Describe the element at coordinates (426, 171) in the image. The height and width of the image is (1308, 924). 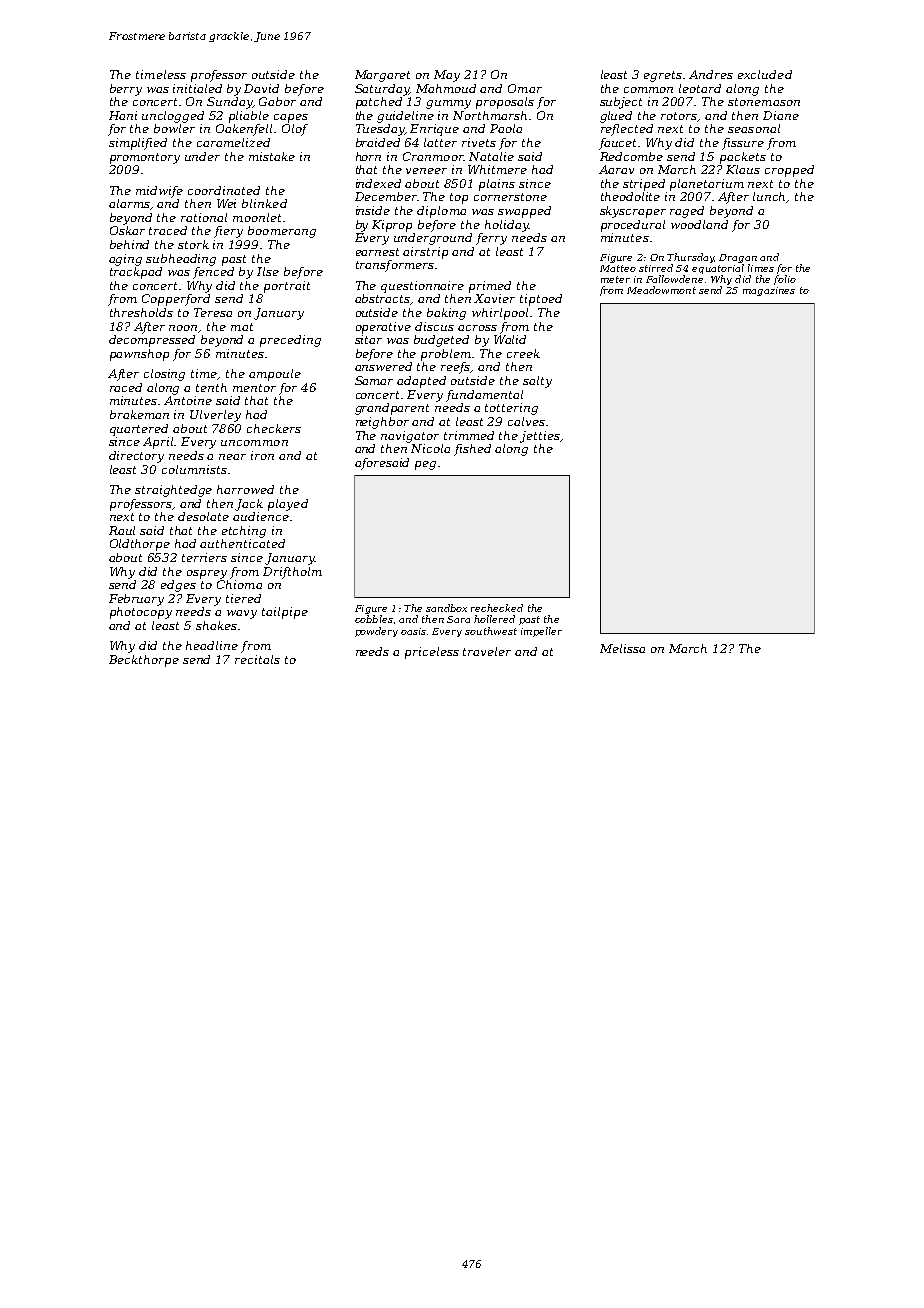
I see `veneer` at that location.
